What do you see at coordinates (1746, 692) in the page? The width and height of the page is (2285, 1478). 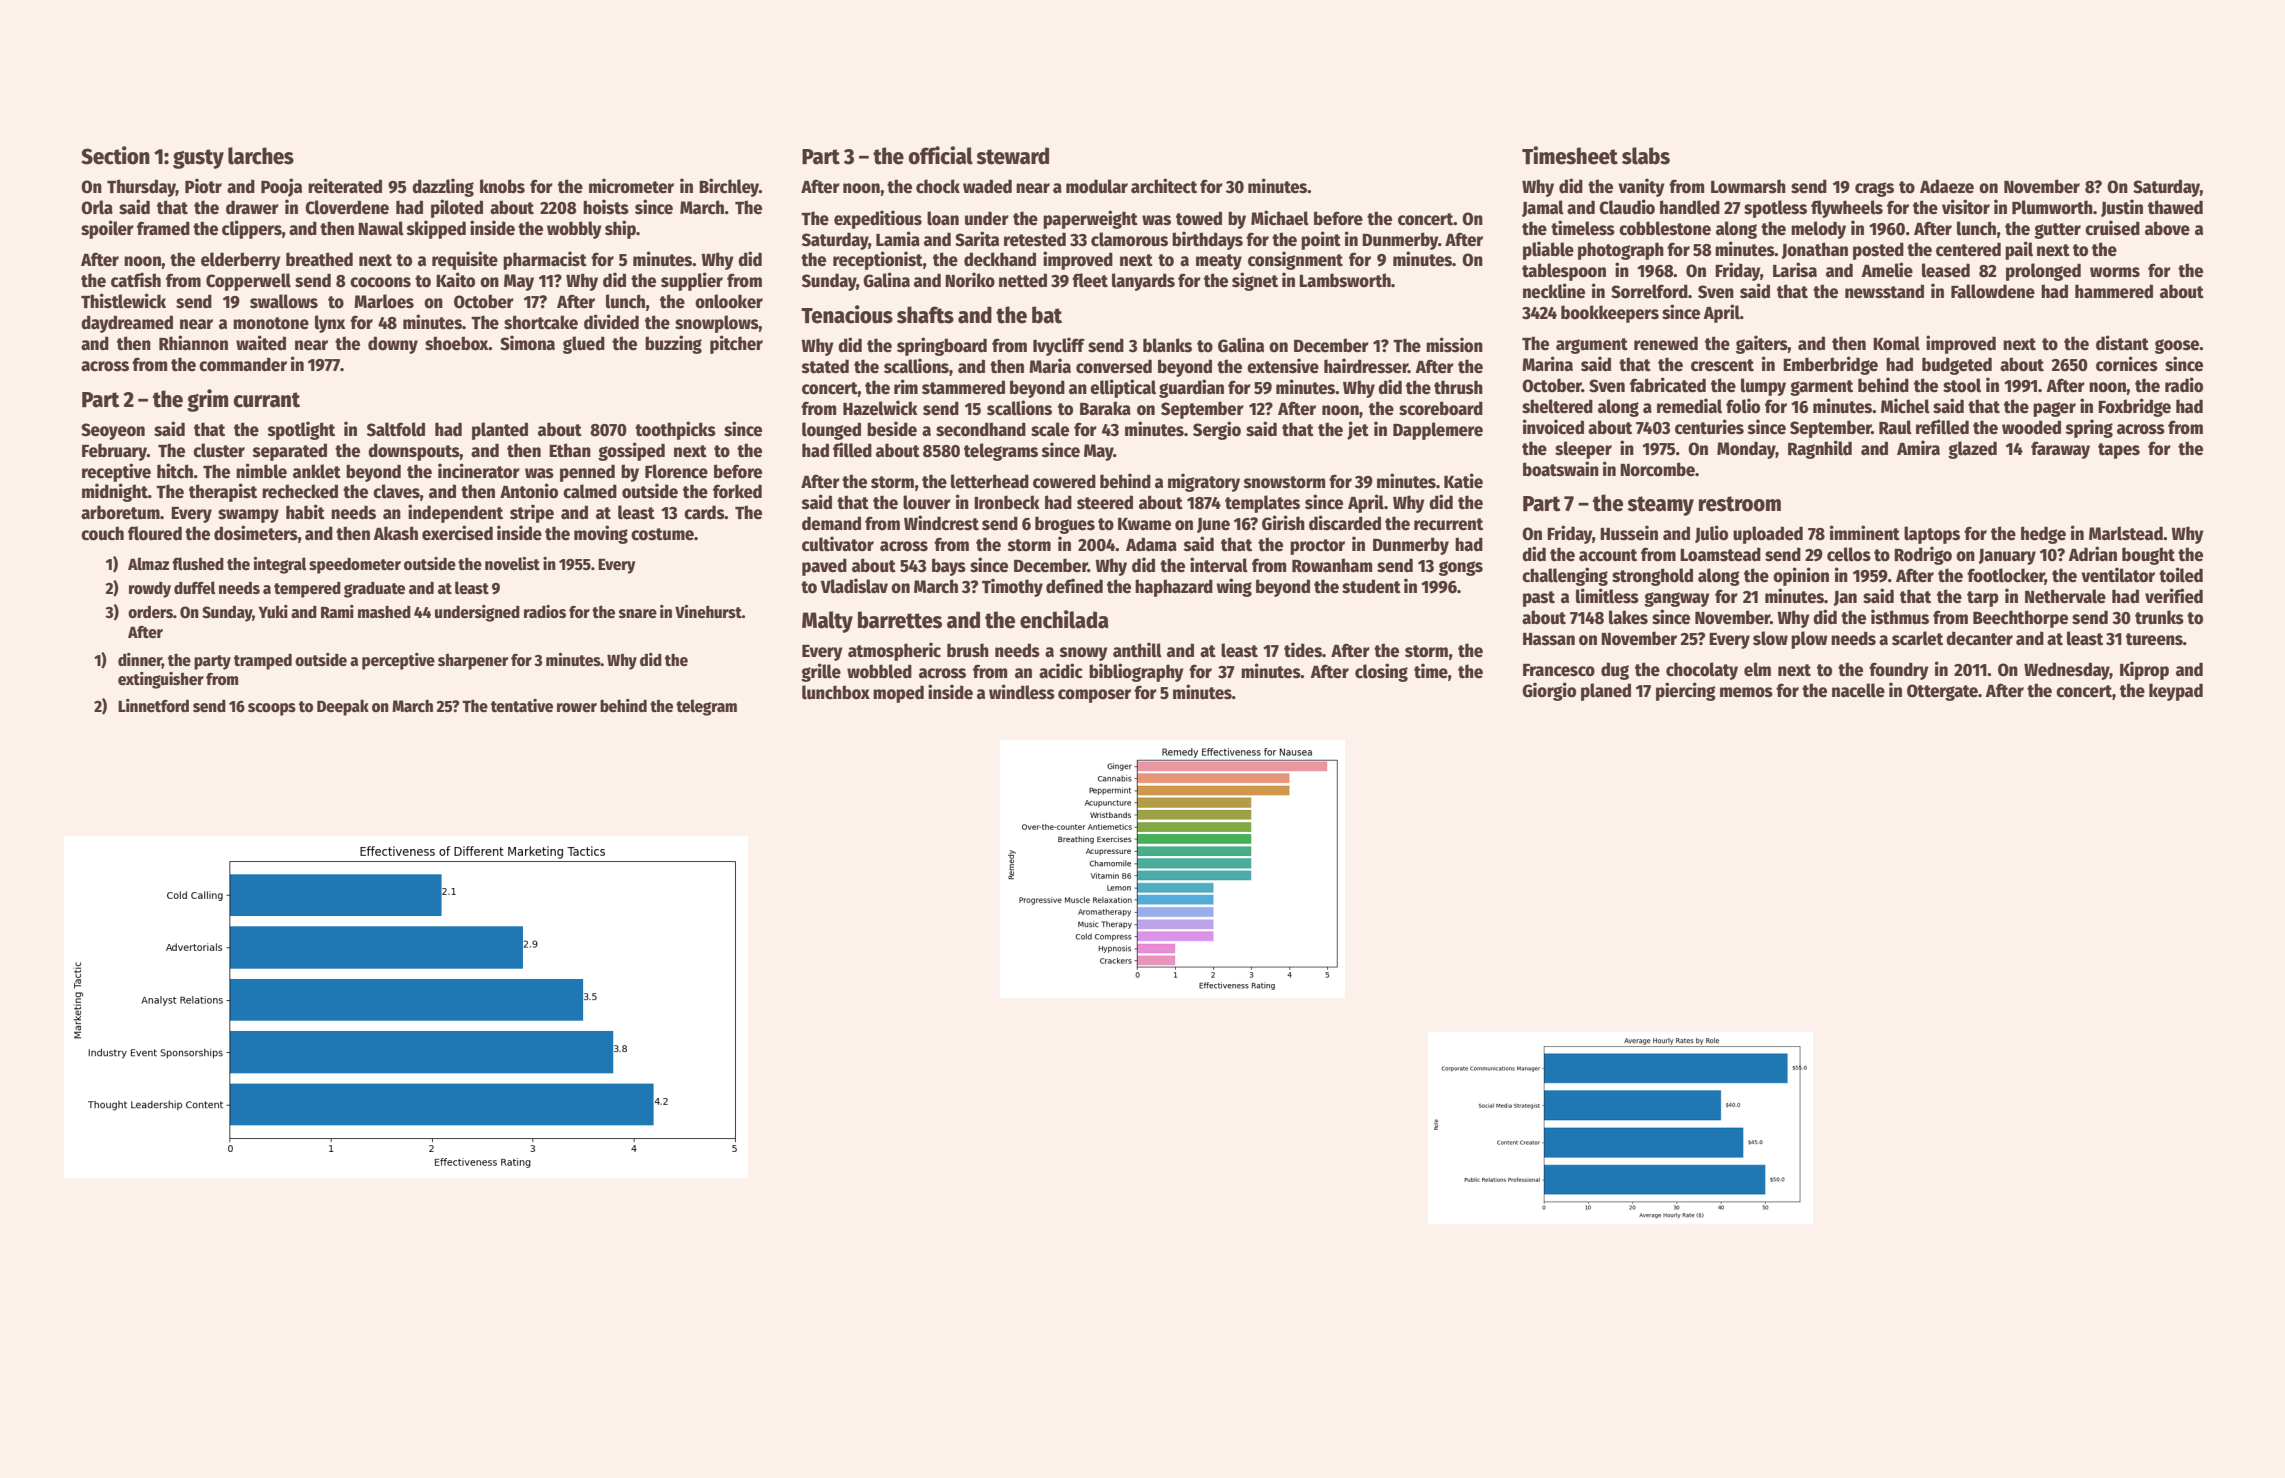 I see `memos` at bounding box center [1746, 692].
